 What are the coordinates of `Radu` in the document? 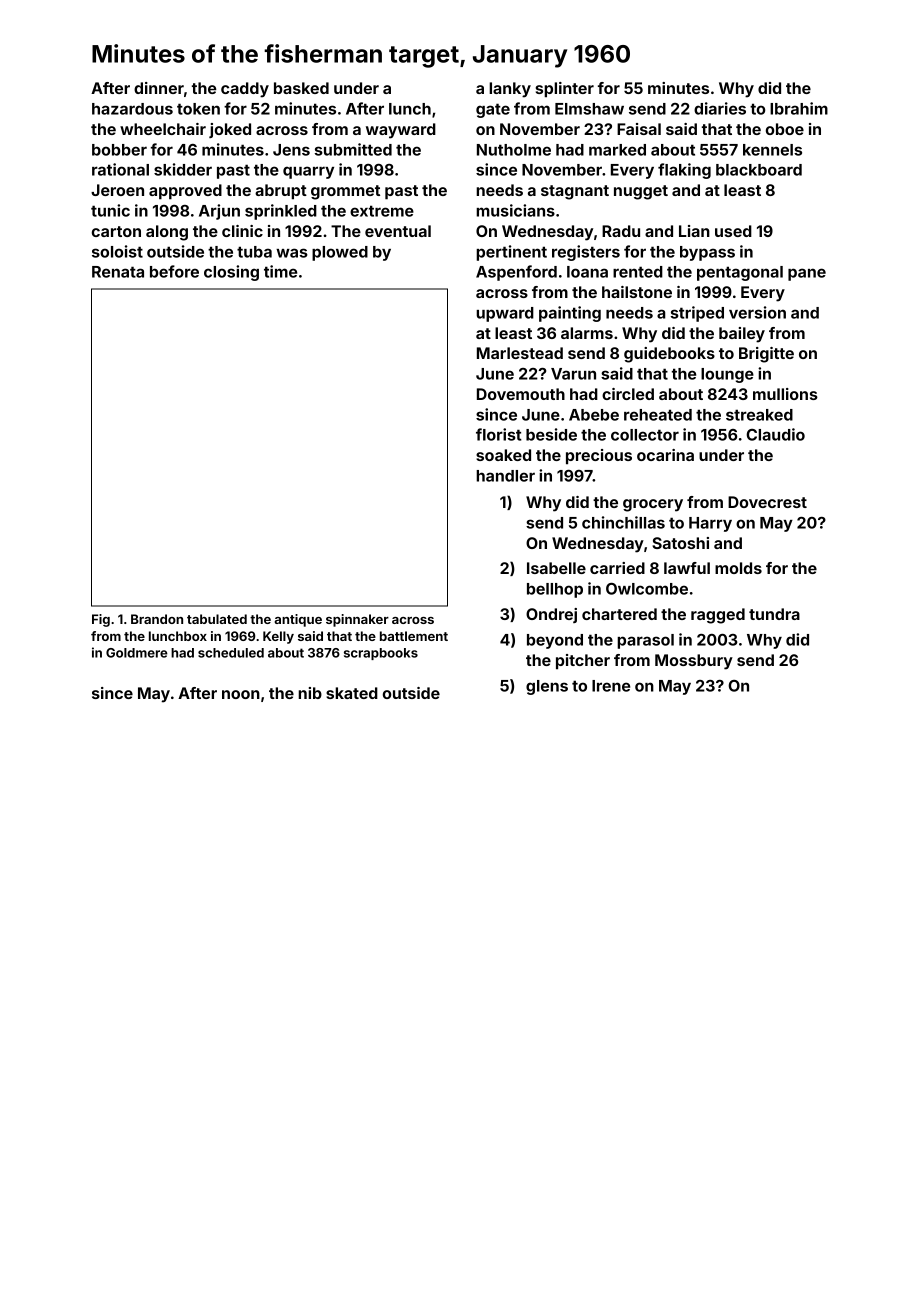 It's located at (621, 231).
